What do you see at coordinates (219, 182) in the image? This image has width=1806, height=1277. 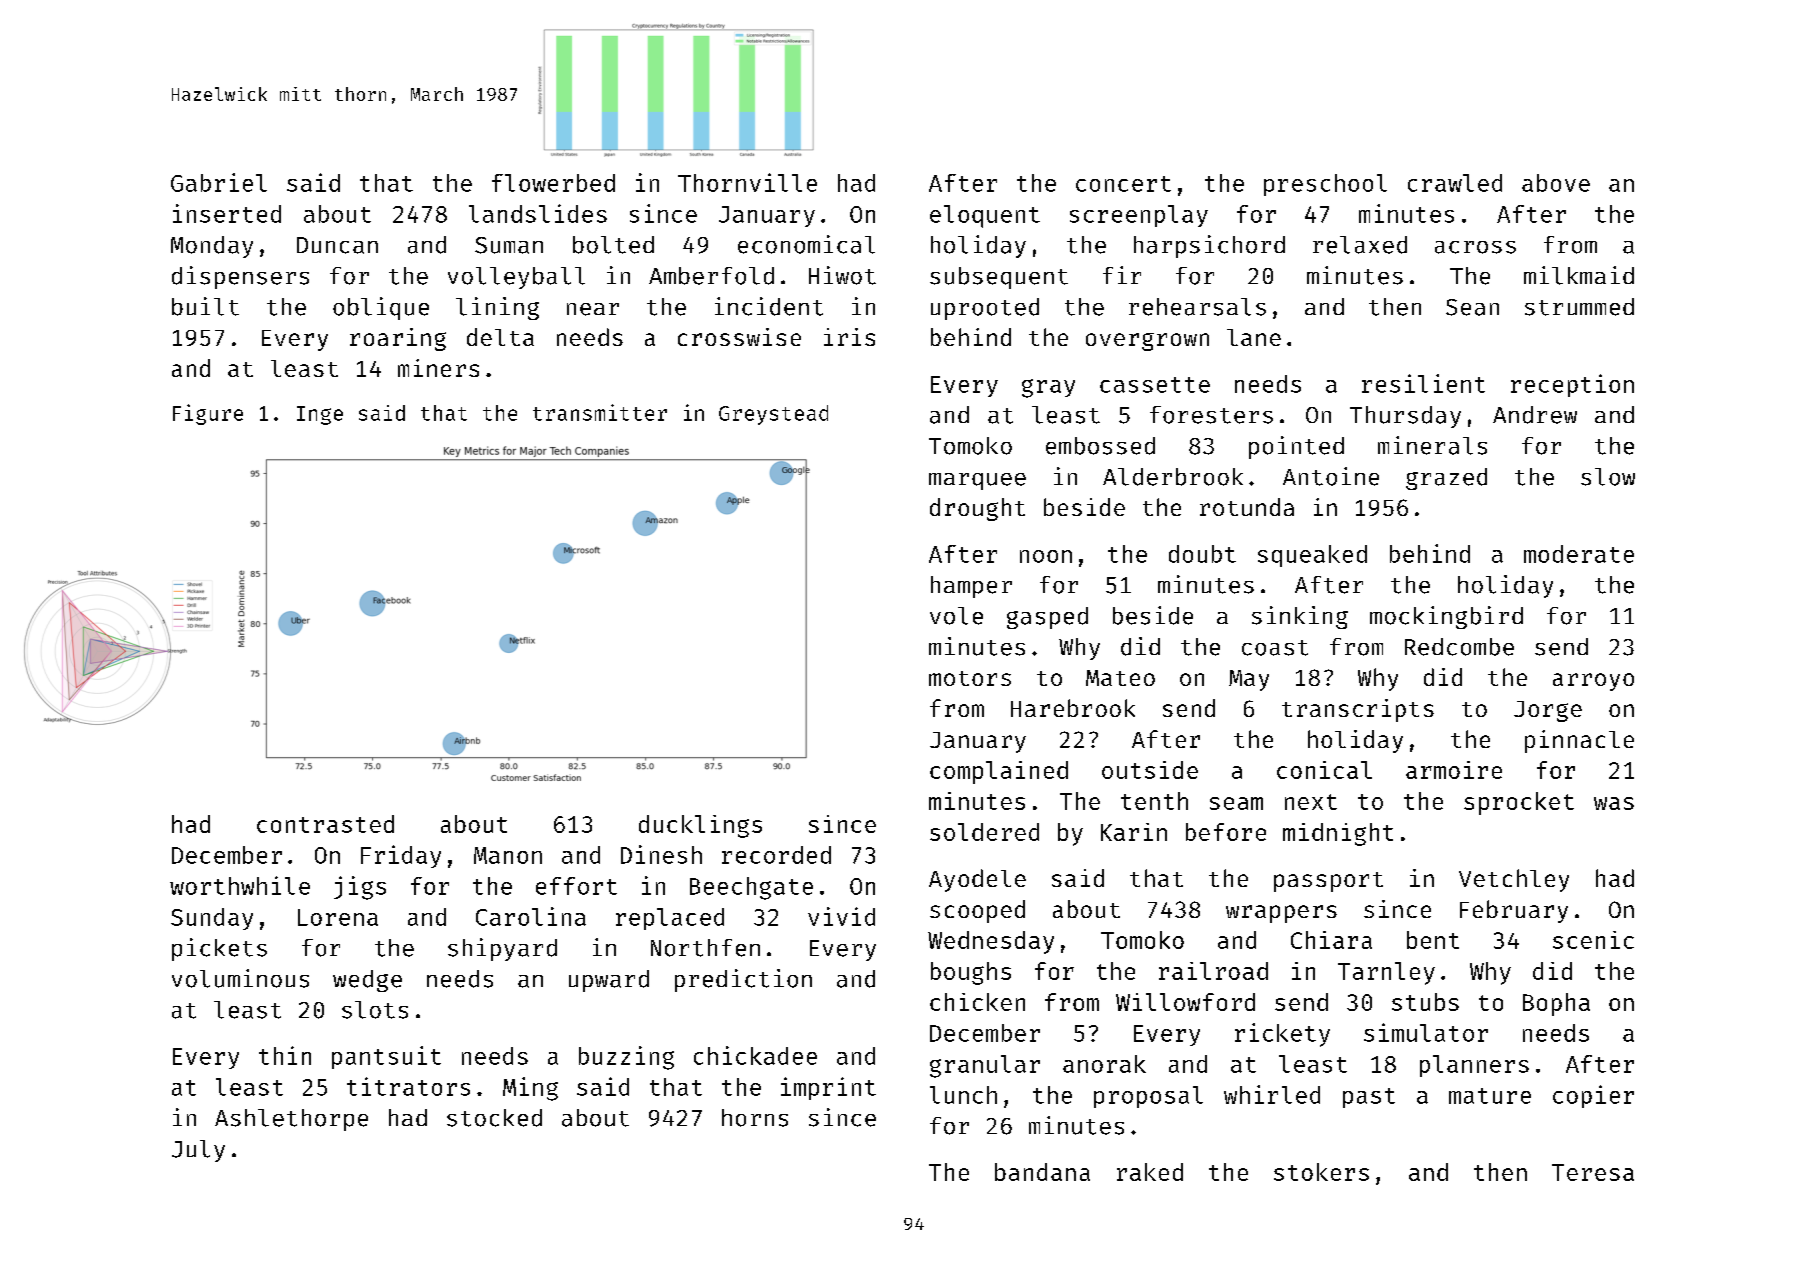 I see `Gabriel` at bounding box center [219, 182].
